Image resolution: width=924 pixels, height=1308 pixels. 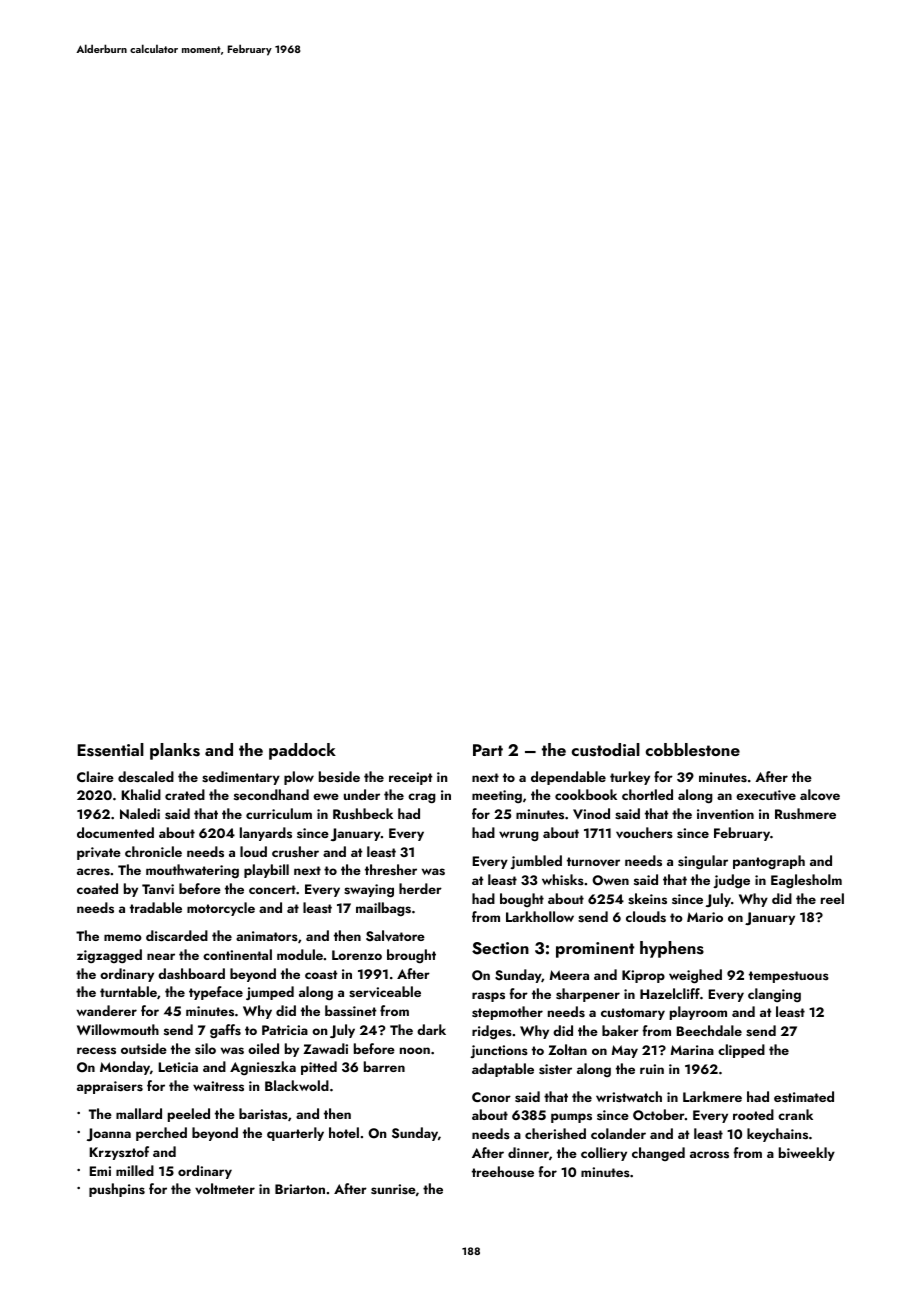 I want to click on planks, so click(x=175, y=751).
